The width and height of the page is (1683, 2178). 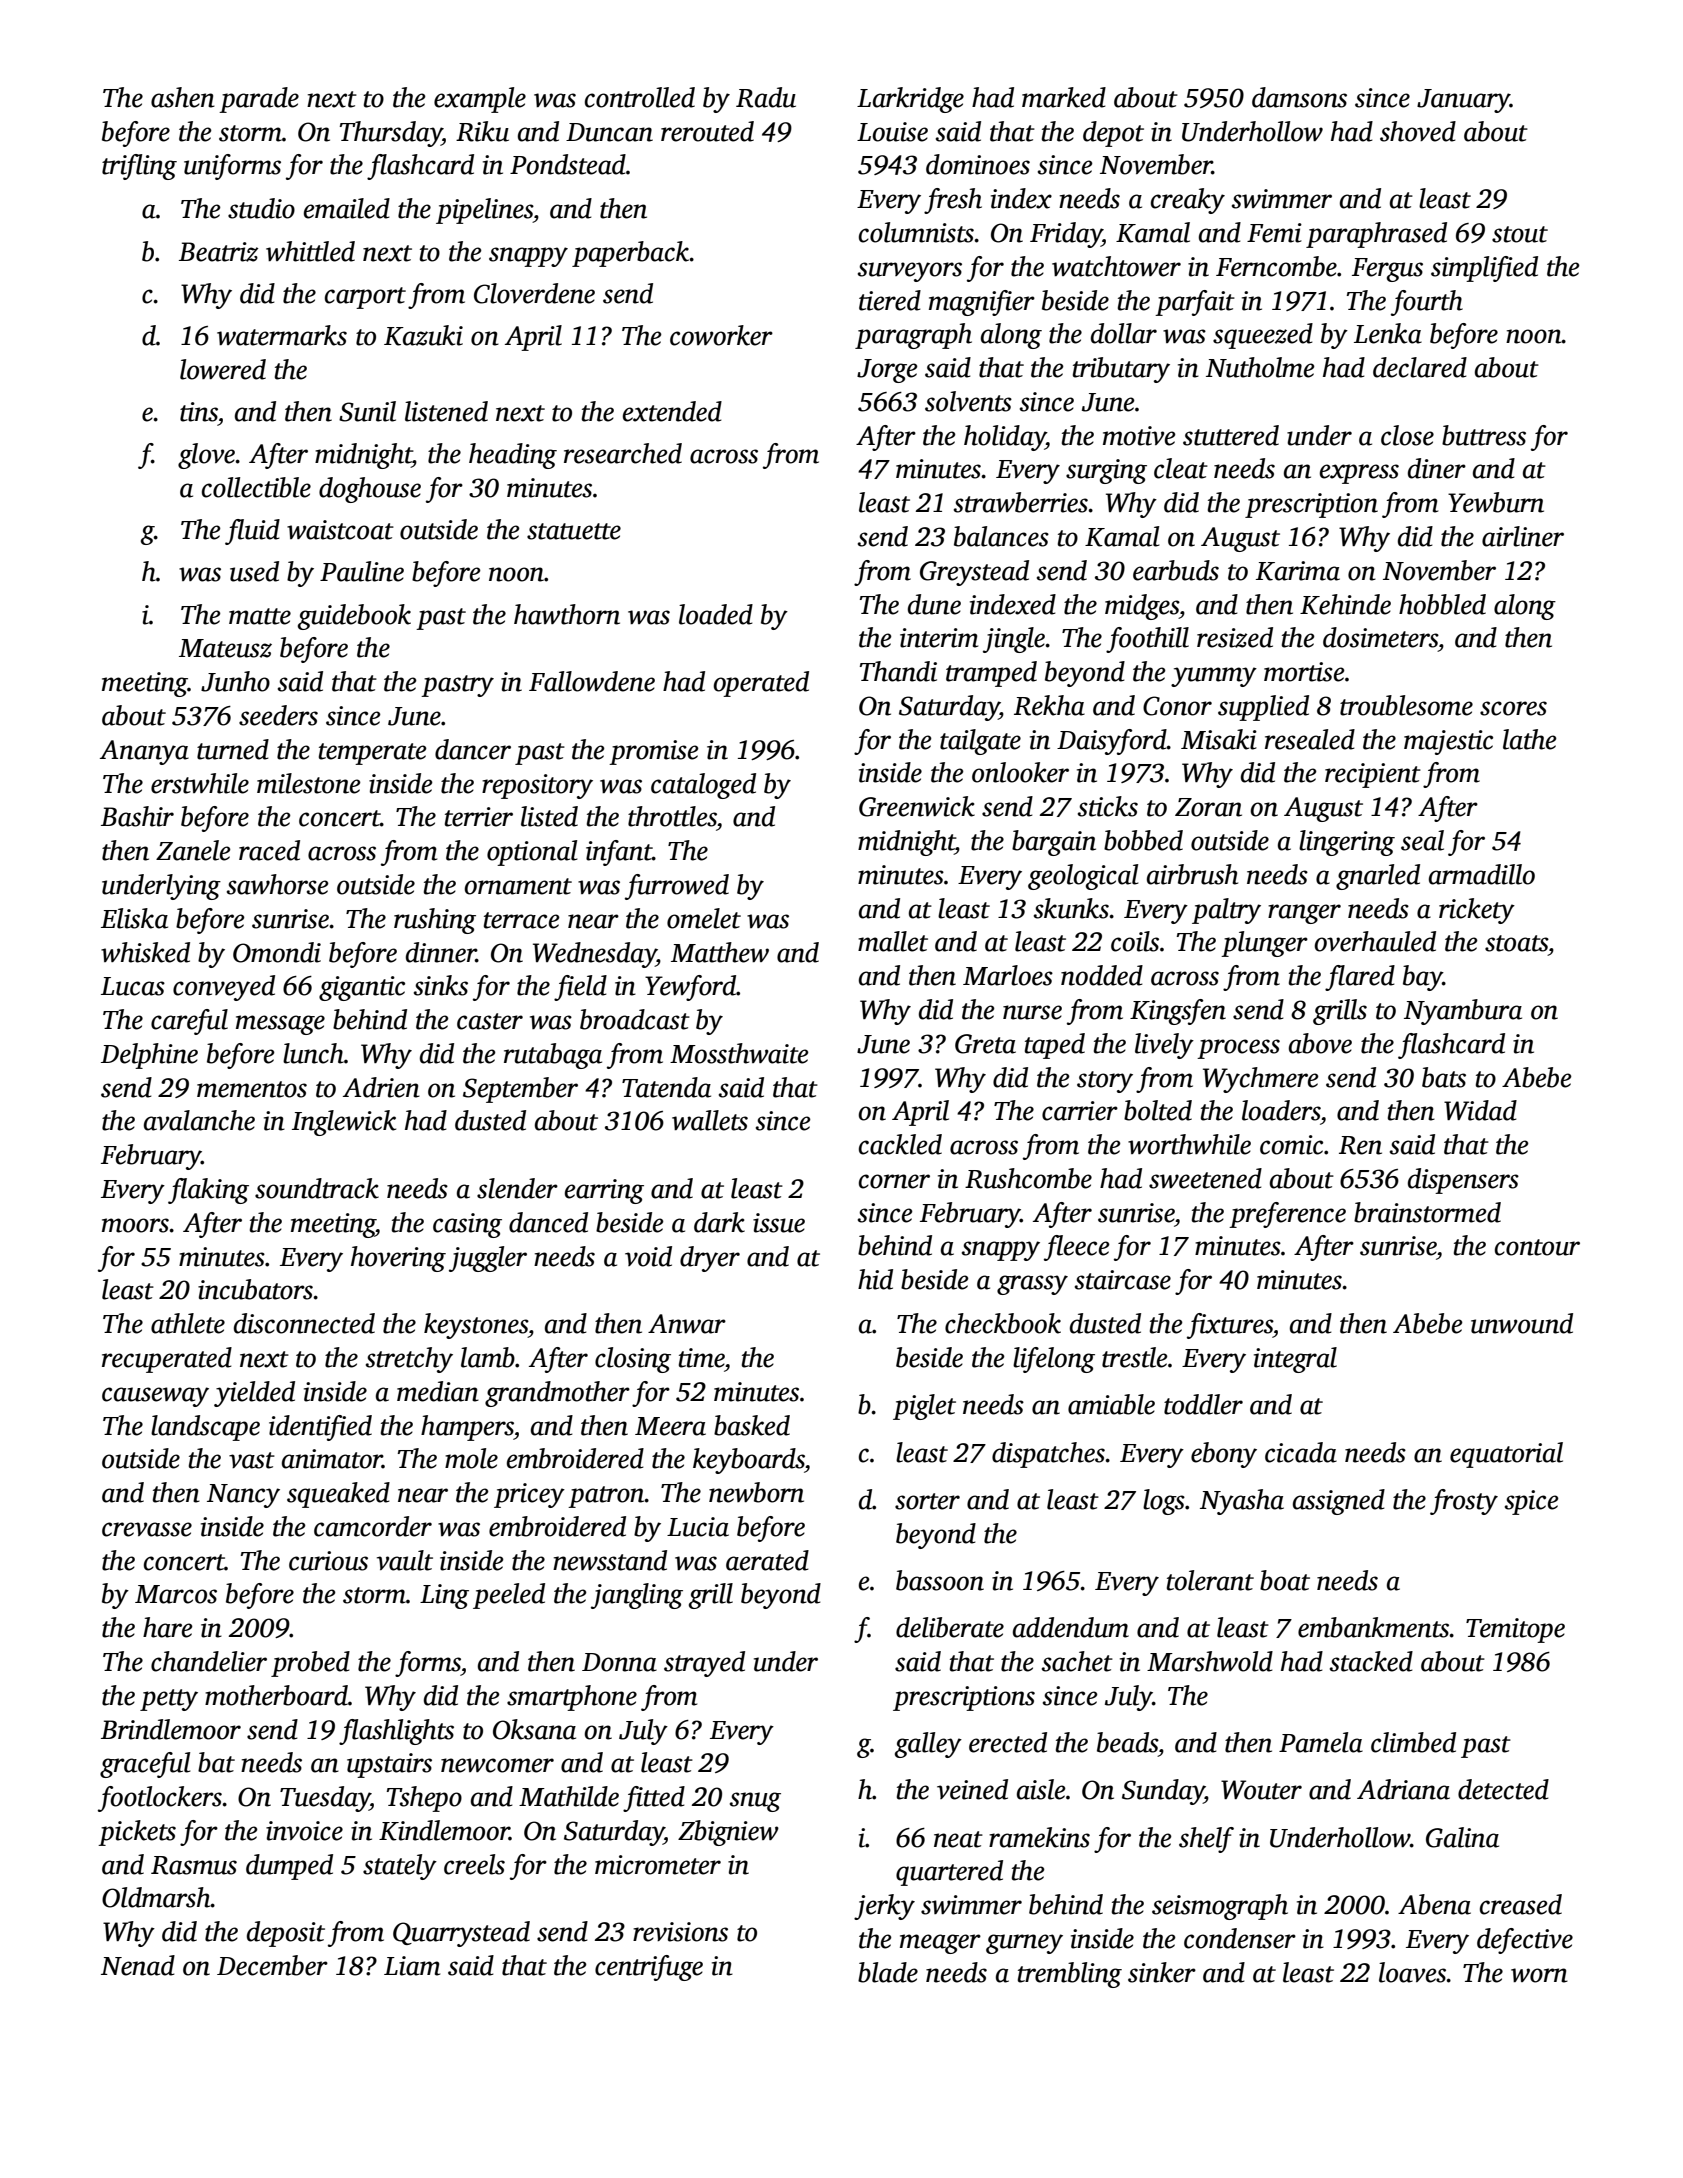 I want to click on blade, so click(x=888, y=1972).
